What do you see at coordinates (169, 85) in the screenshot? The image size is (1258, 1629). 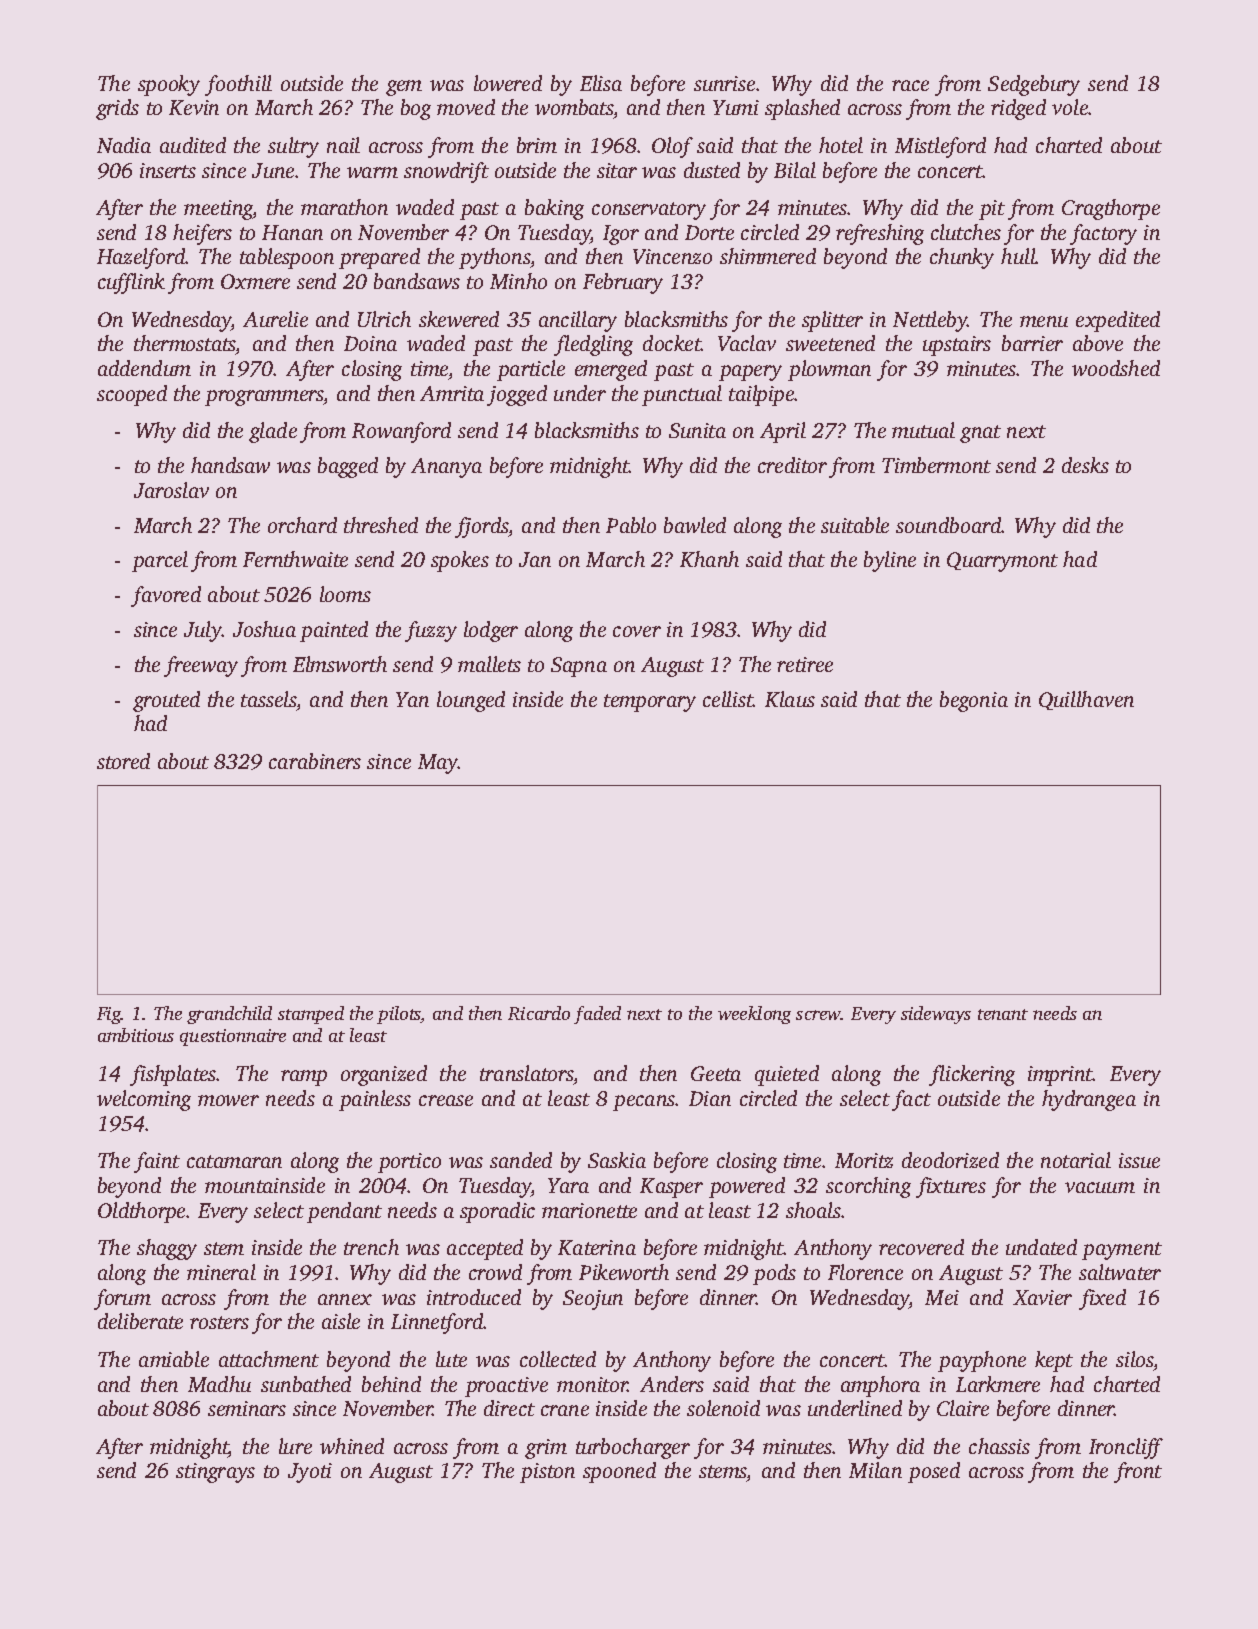 I see `spooky` at bounding box center [169, 85].
